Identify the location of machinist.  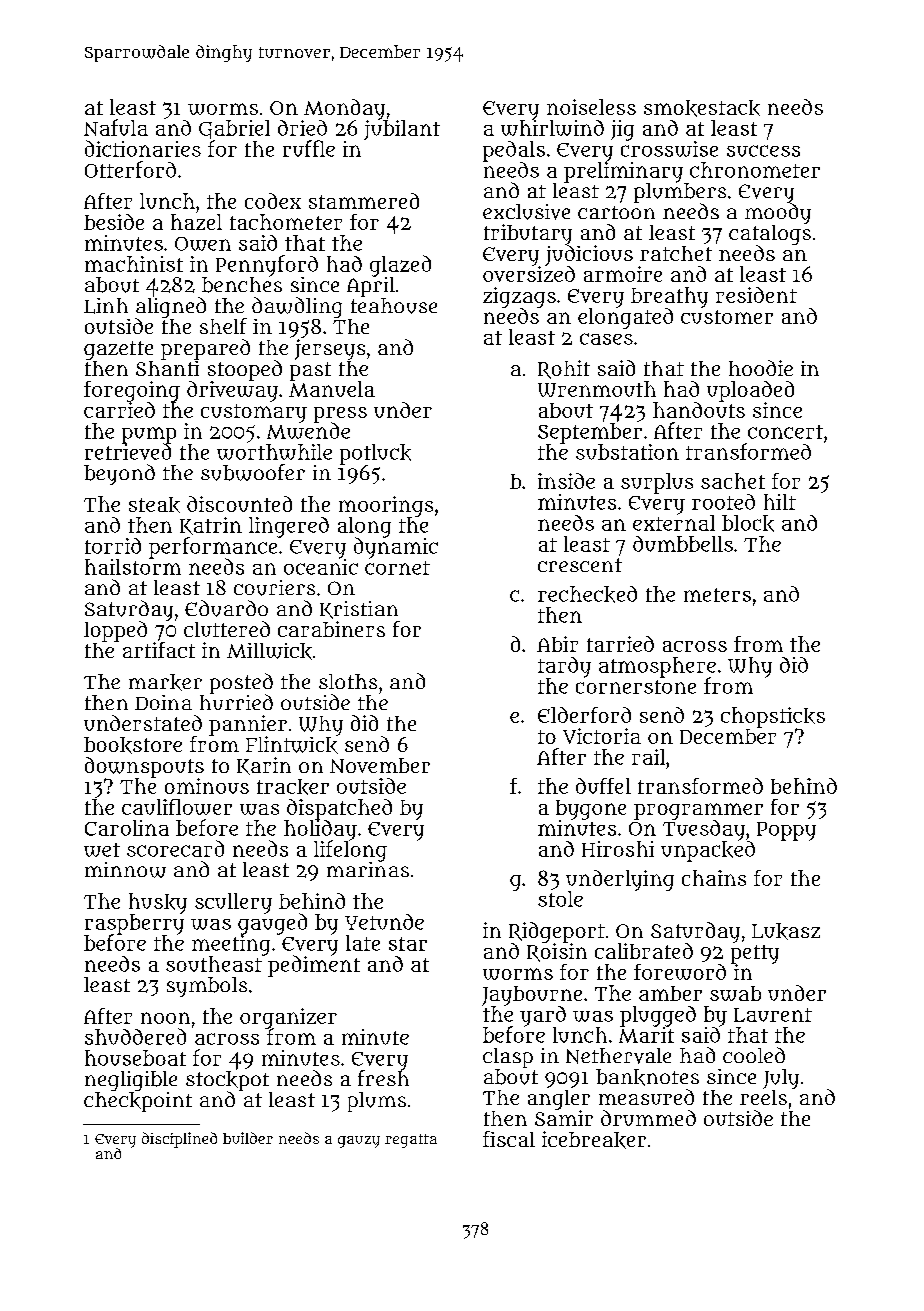
(134, 264).
